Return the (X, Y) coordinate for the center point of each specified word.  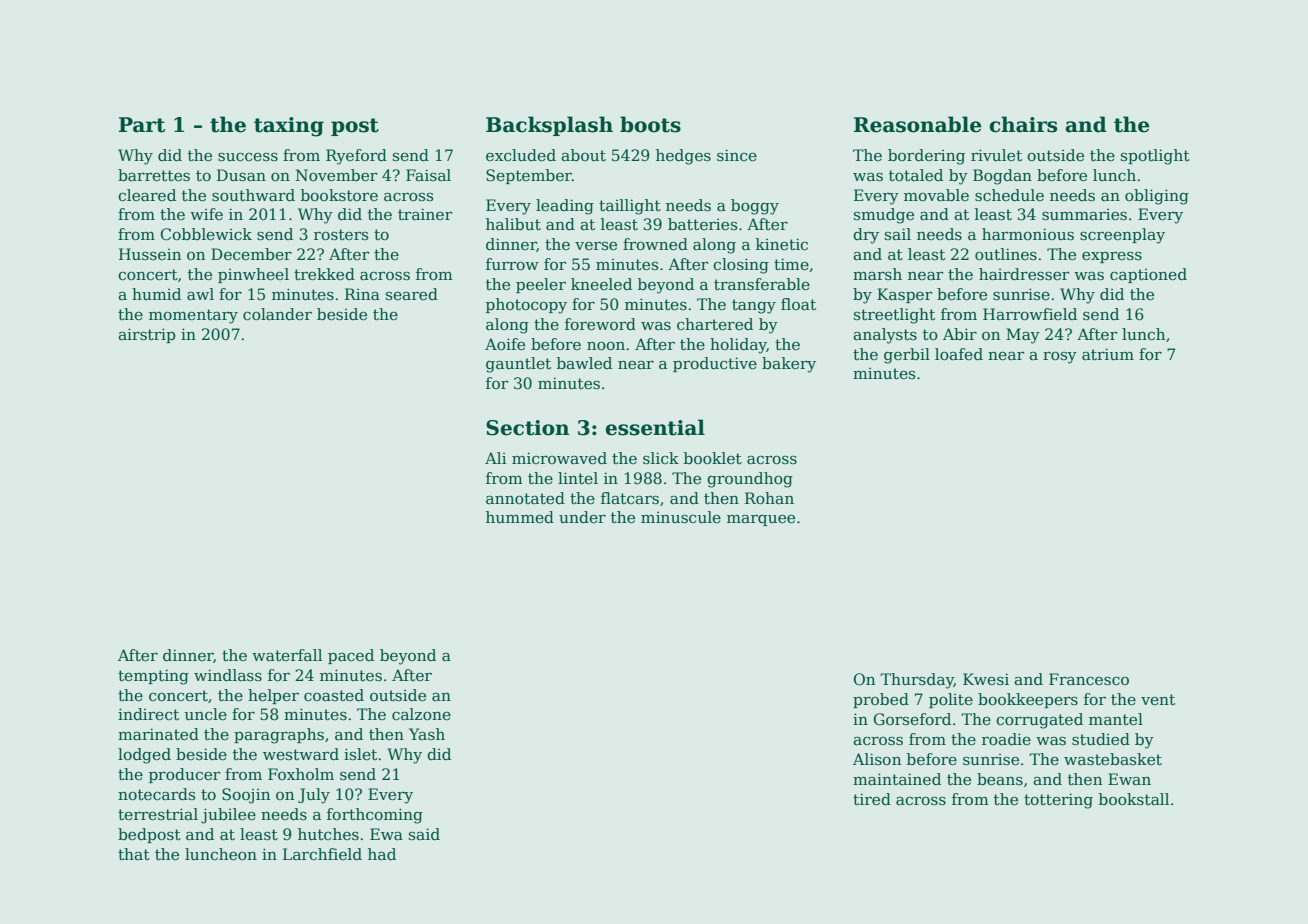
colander (277, 314)
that (134, 854)
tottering (1058, 801)
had (382, 854)
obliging (1157, 197)
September (529, 176)
